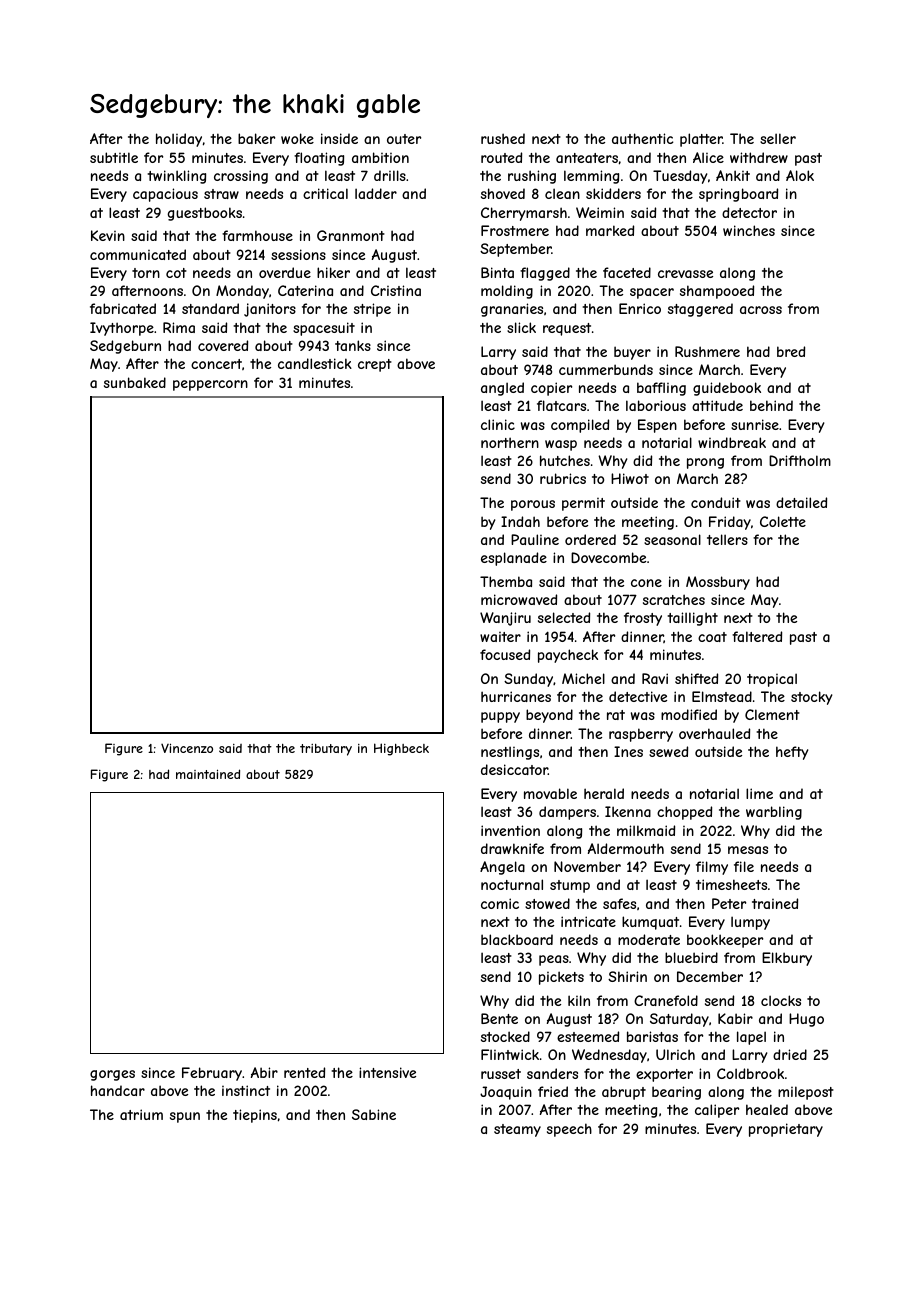 This screenshot has width=924, height=1314. Describe the element at coordinates (565, 460) in the screenshot. I see `hutches` at that location.
